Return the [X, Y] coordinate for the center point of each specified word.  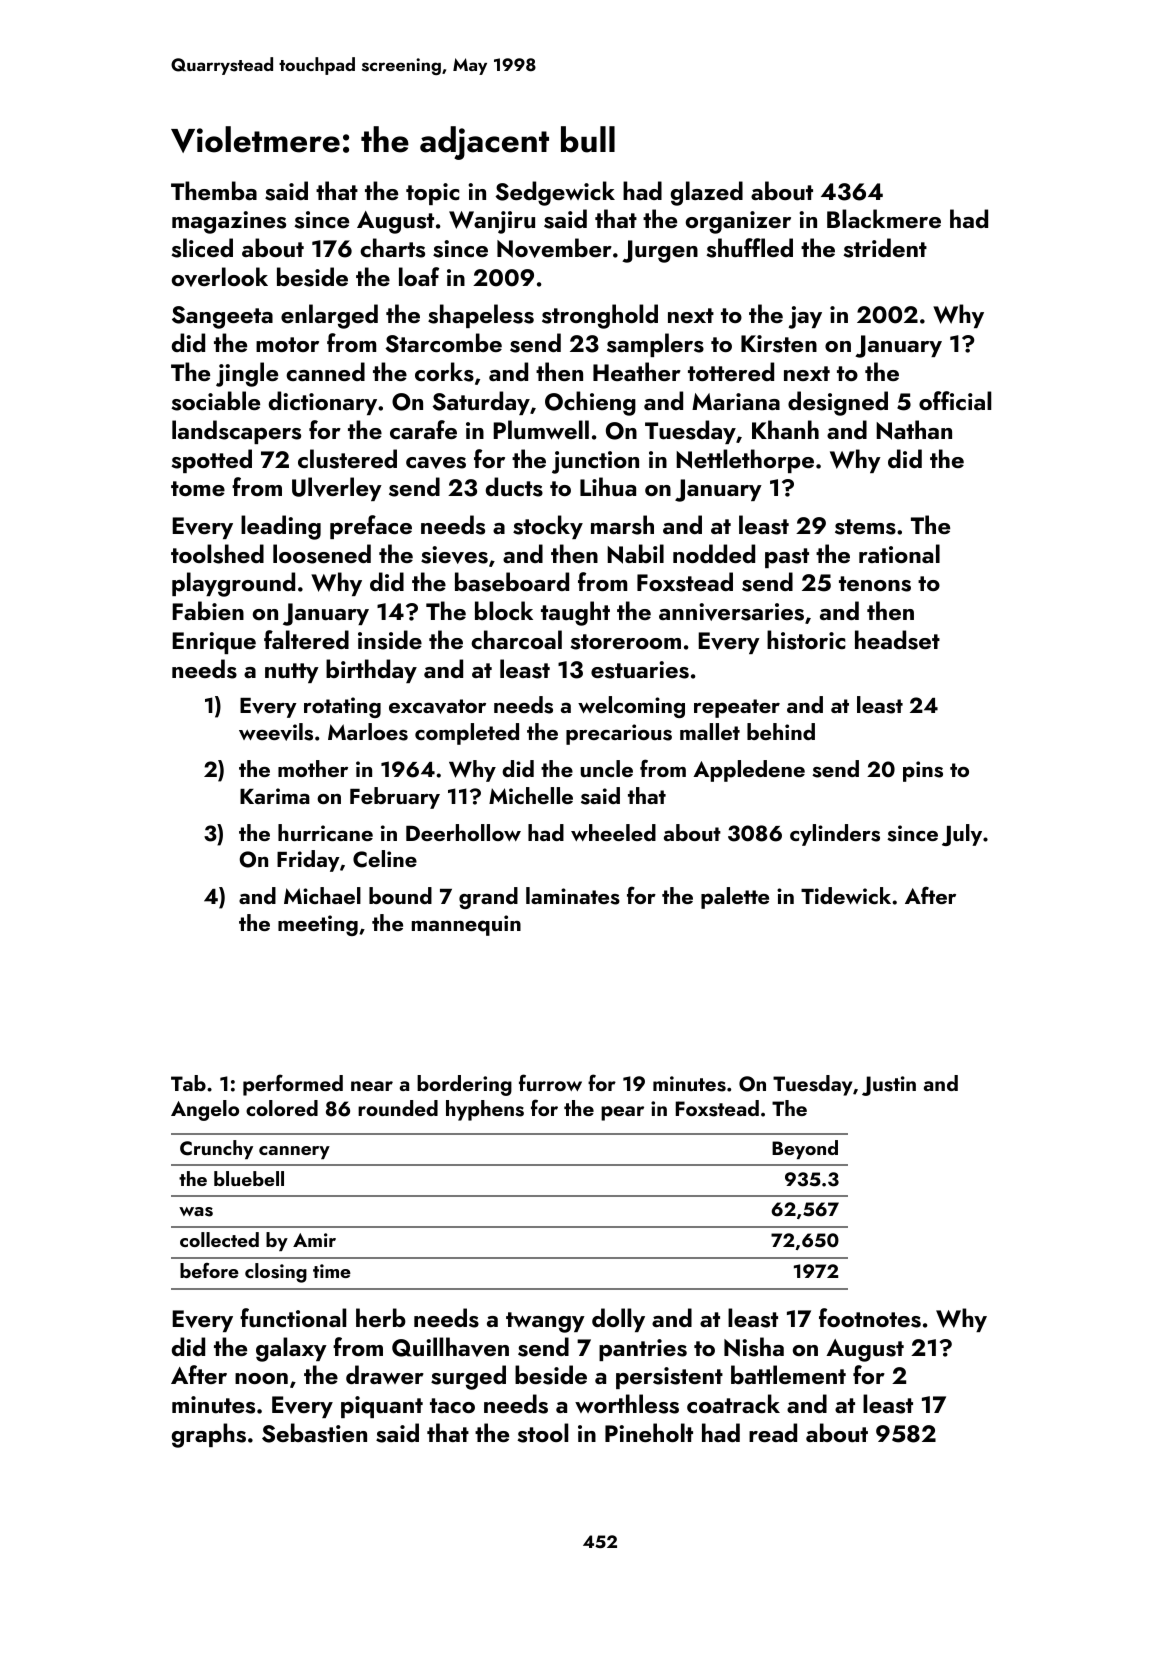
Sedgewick [555, 193]
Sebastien [314, 1433]
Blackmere [884, 218]
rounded [398, 1108]
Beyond [805, 1149]
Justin [889, 1086]
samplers [655, 345]
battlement [788, 1374]
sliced [202, 248]
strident [885, 248]
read [773, 1432]
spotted [211, 461]
